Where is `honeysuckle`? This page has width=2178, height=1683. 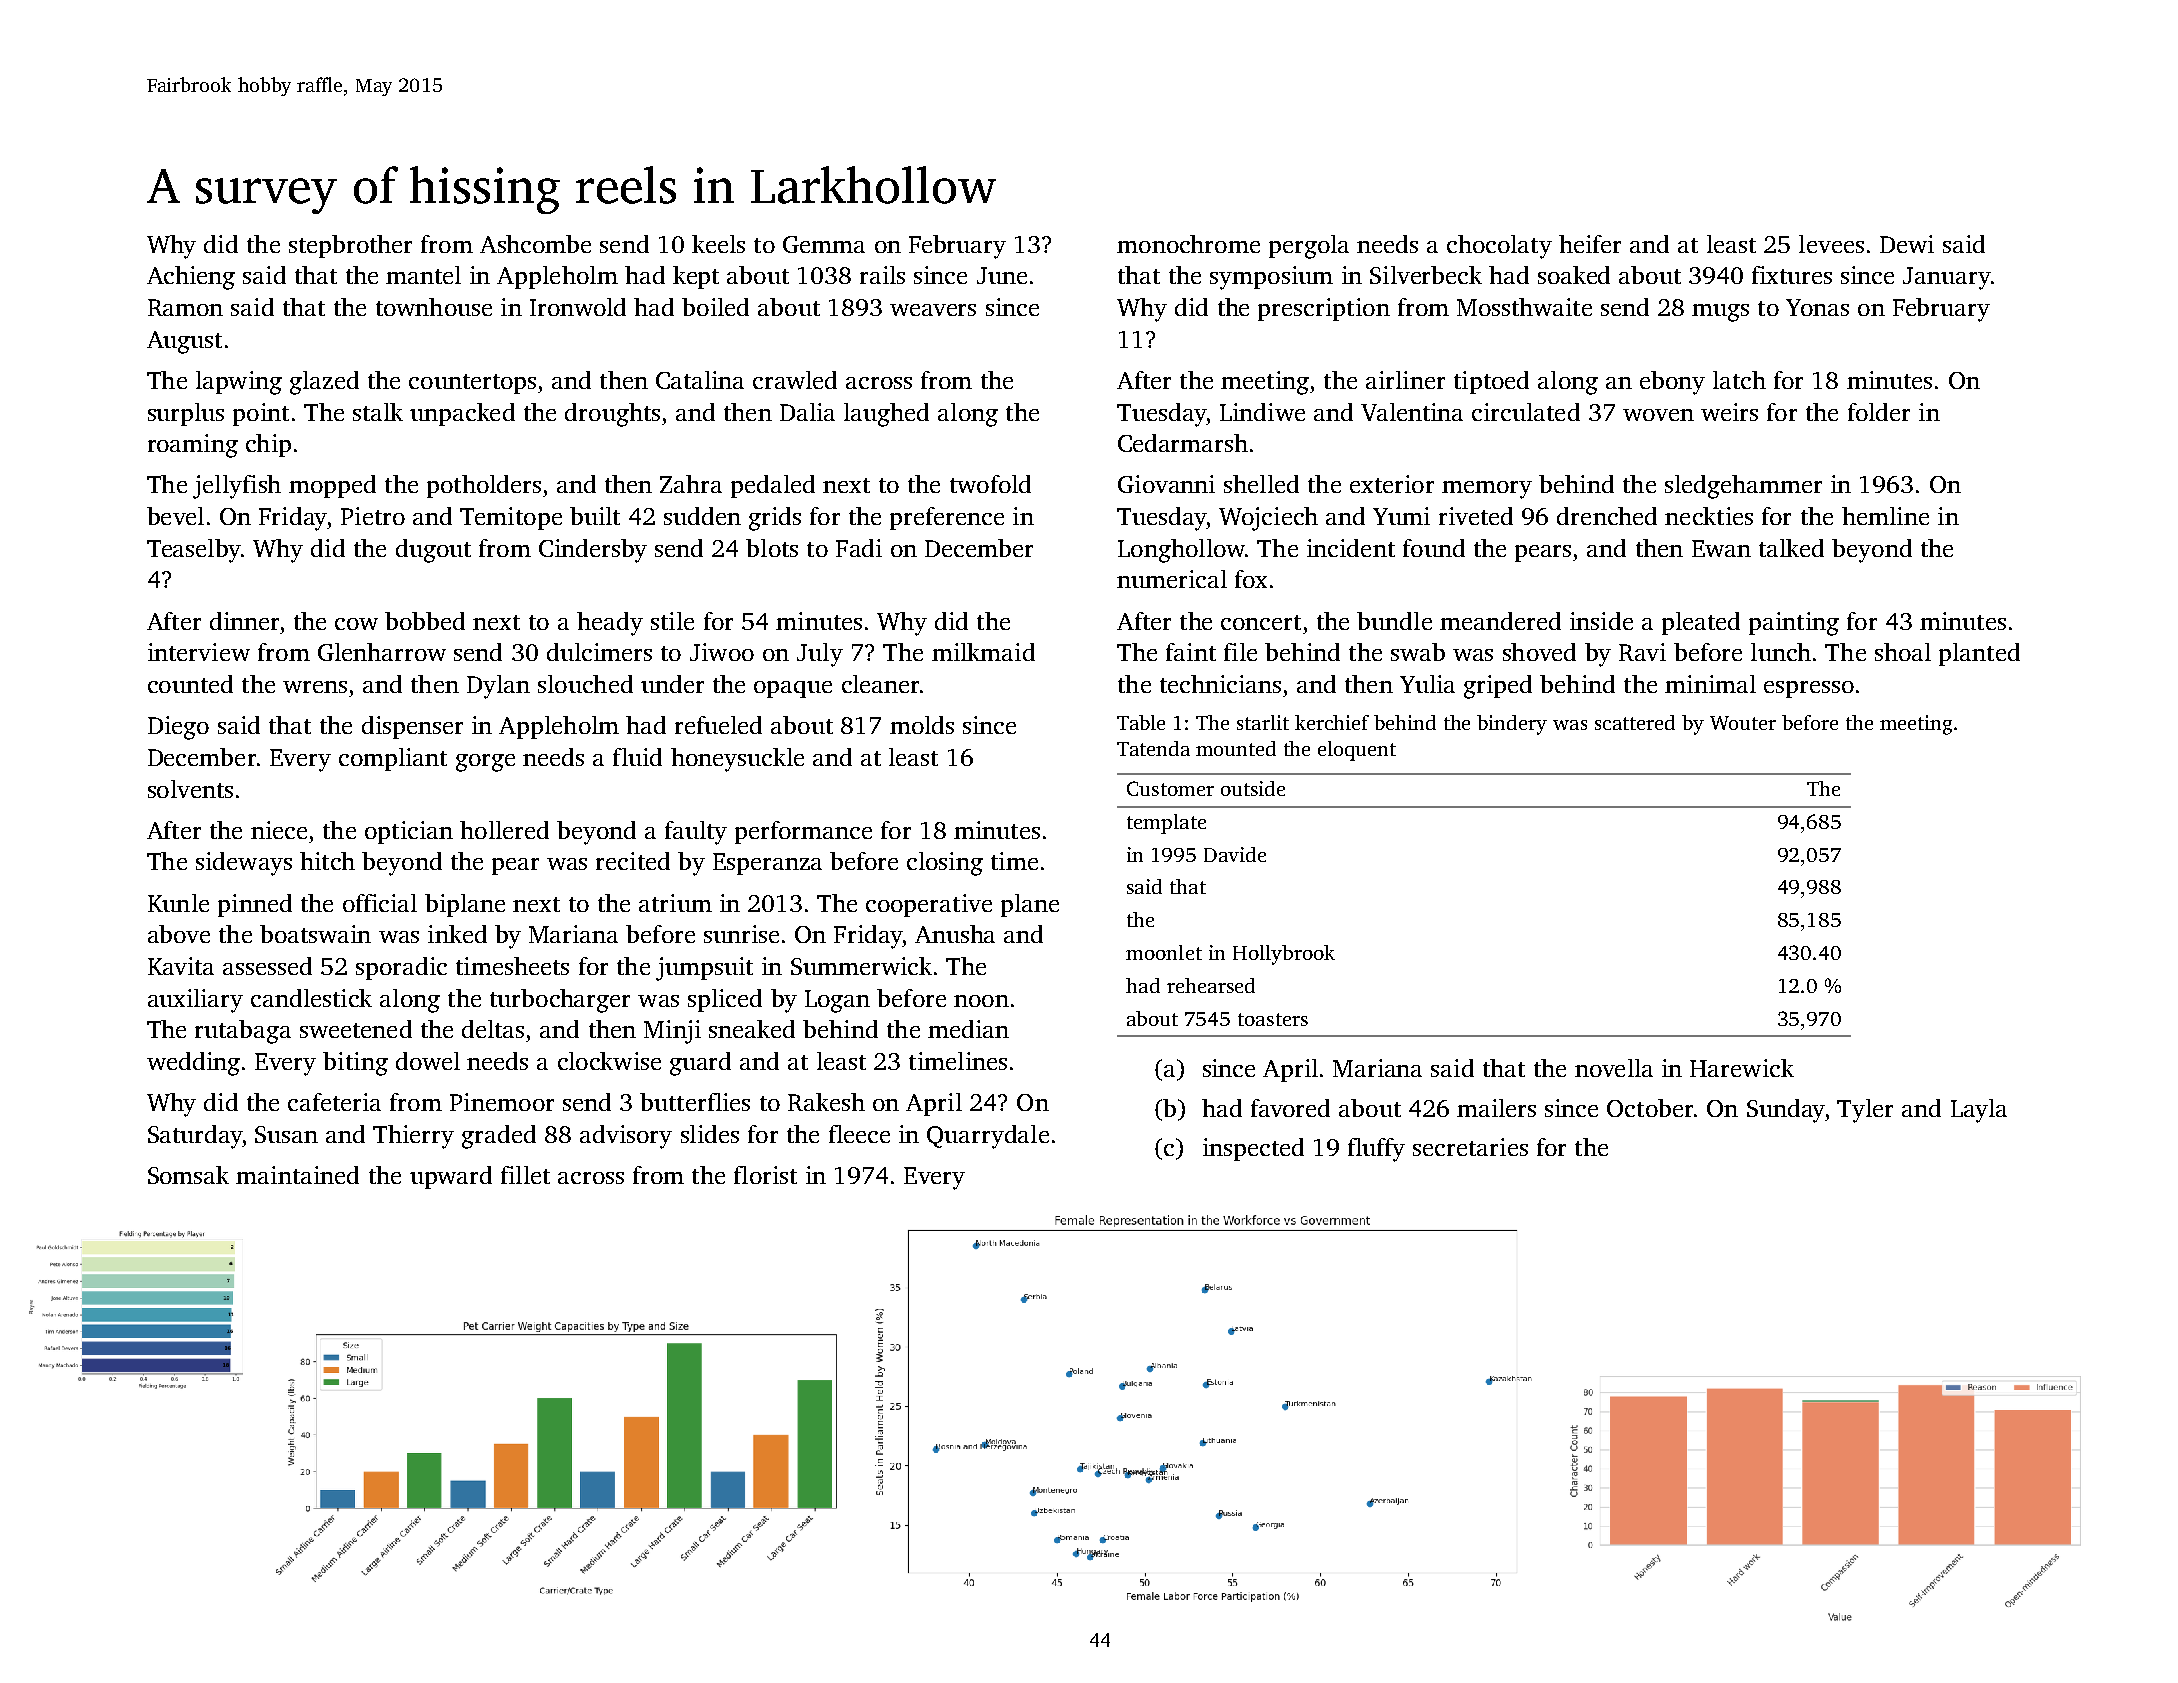 honeysuckle is located at coordinates (737, 760).
